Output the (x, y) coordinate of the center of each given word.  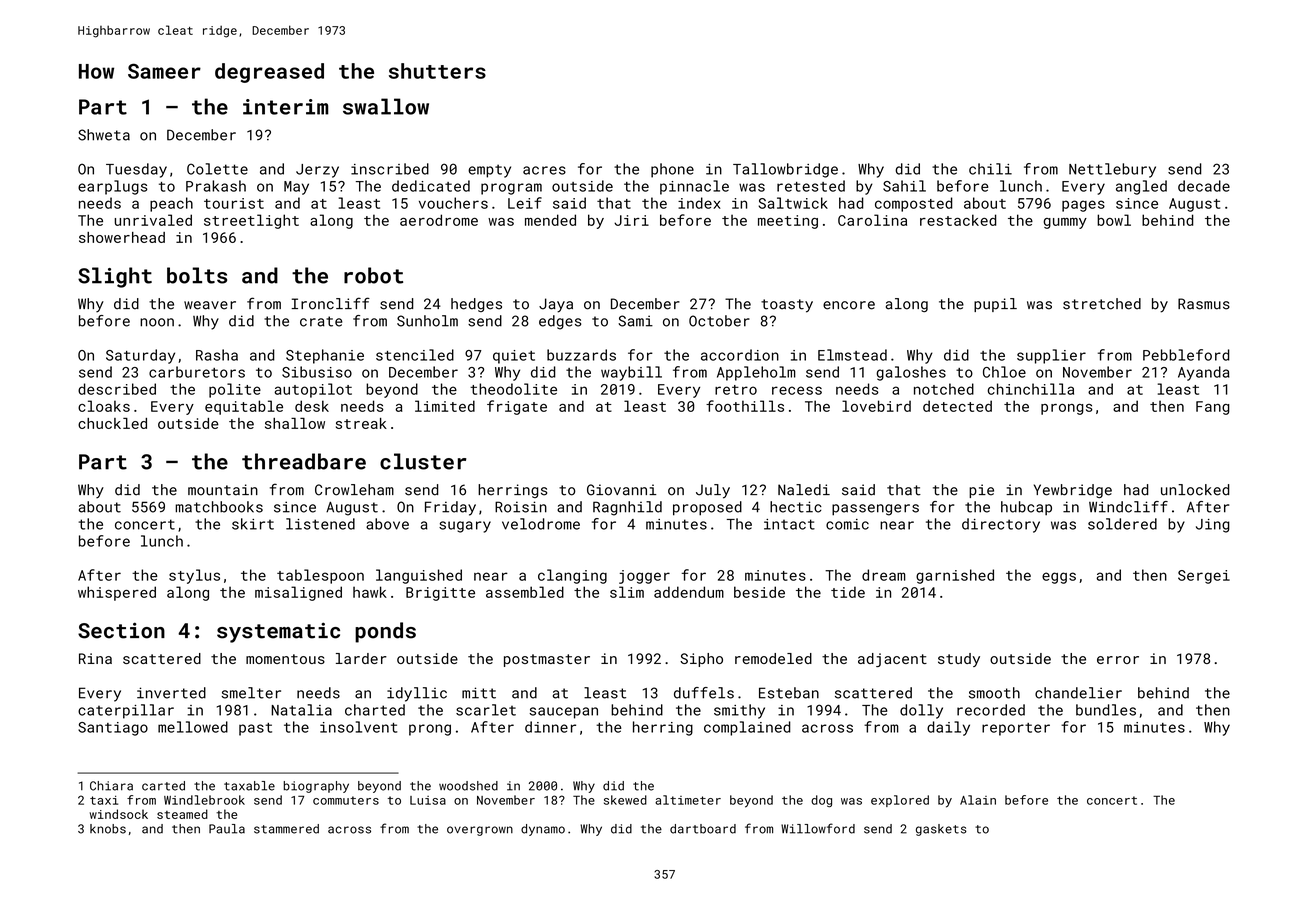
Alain (978, 800)
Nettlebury (1112, 170)
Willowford (818, 828)
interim (286, 107)
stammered (286, 829)
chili (990, 169)
